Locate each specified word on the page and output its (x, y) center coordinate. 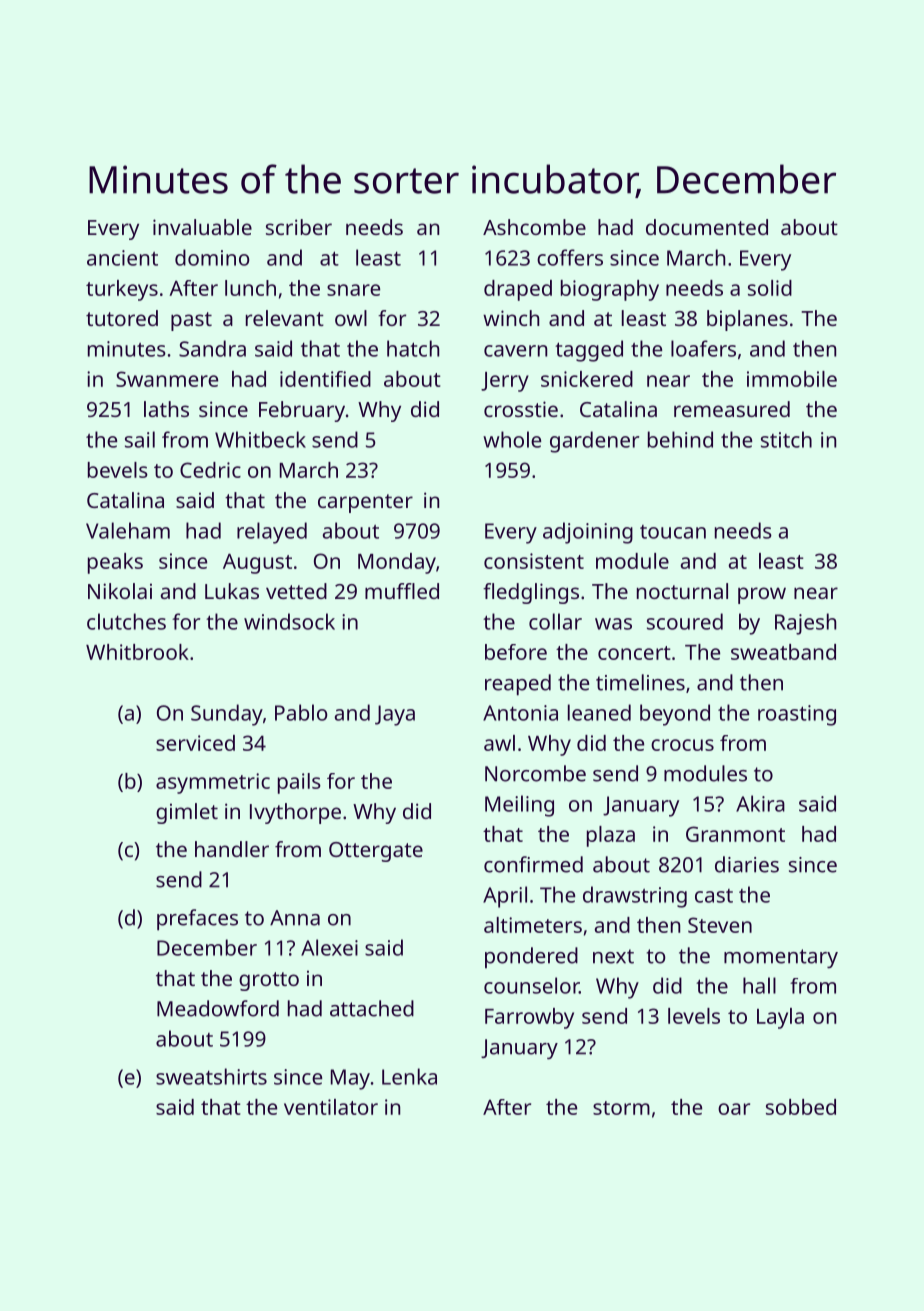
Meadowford (218, 1008)
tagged (589, 351)
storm (621, 1108)
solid (770, 288)
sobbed (801, 1107)
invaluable (202, 227)
